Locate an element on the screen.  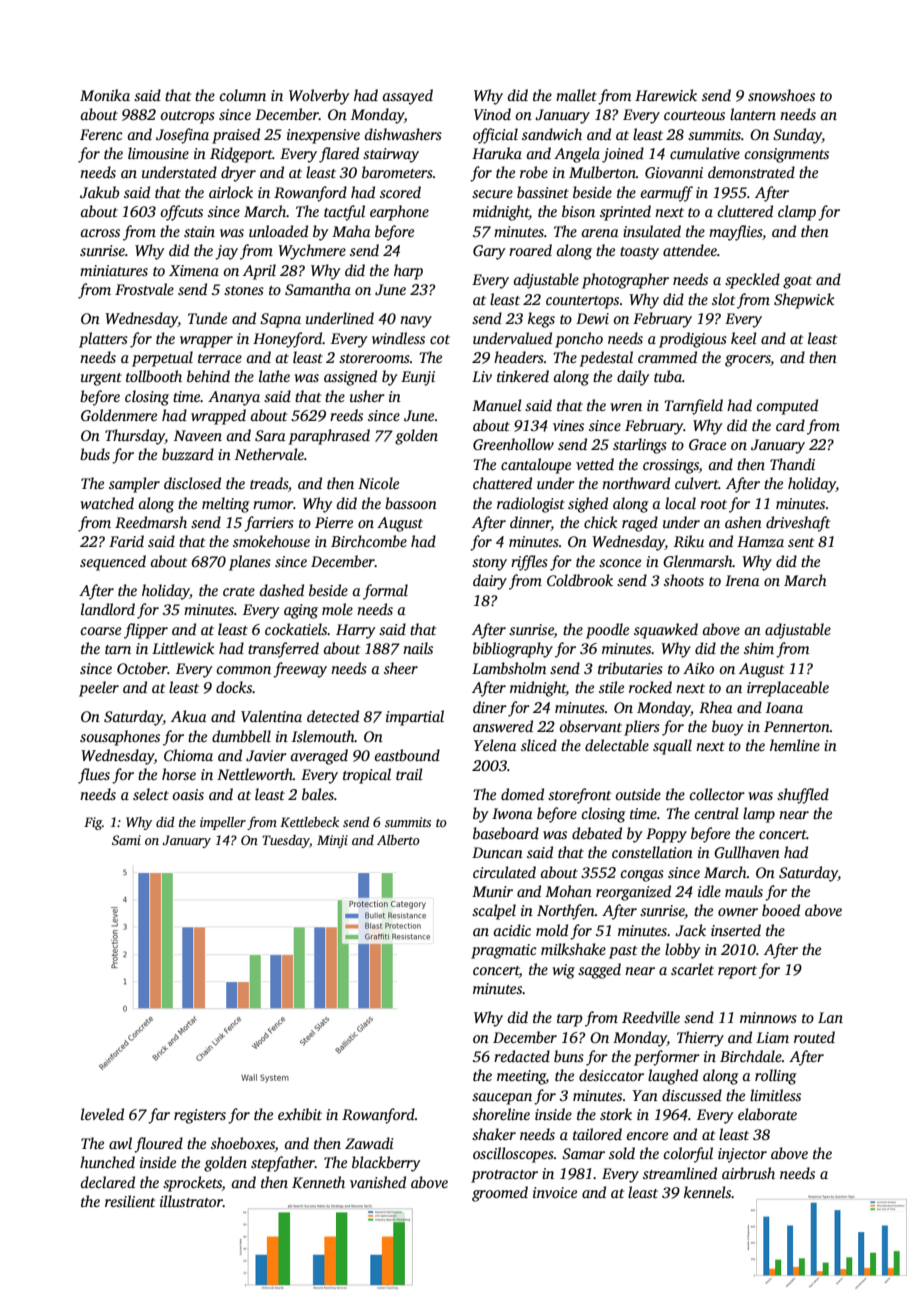
snowshoes is located at coordinates (781, 95).
